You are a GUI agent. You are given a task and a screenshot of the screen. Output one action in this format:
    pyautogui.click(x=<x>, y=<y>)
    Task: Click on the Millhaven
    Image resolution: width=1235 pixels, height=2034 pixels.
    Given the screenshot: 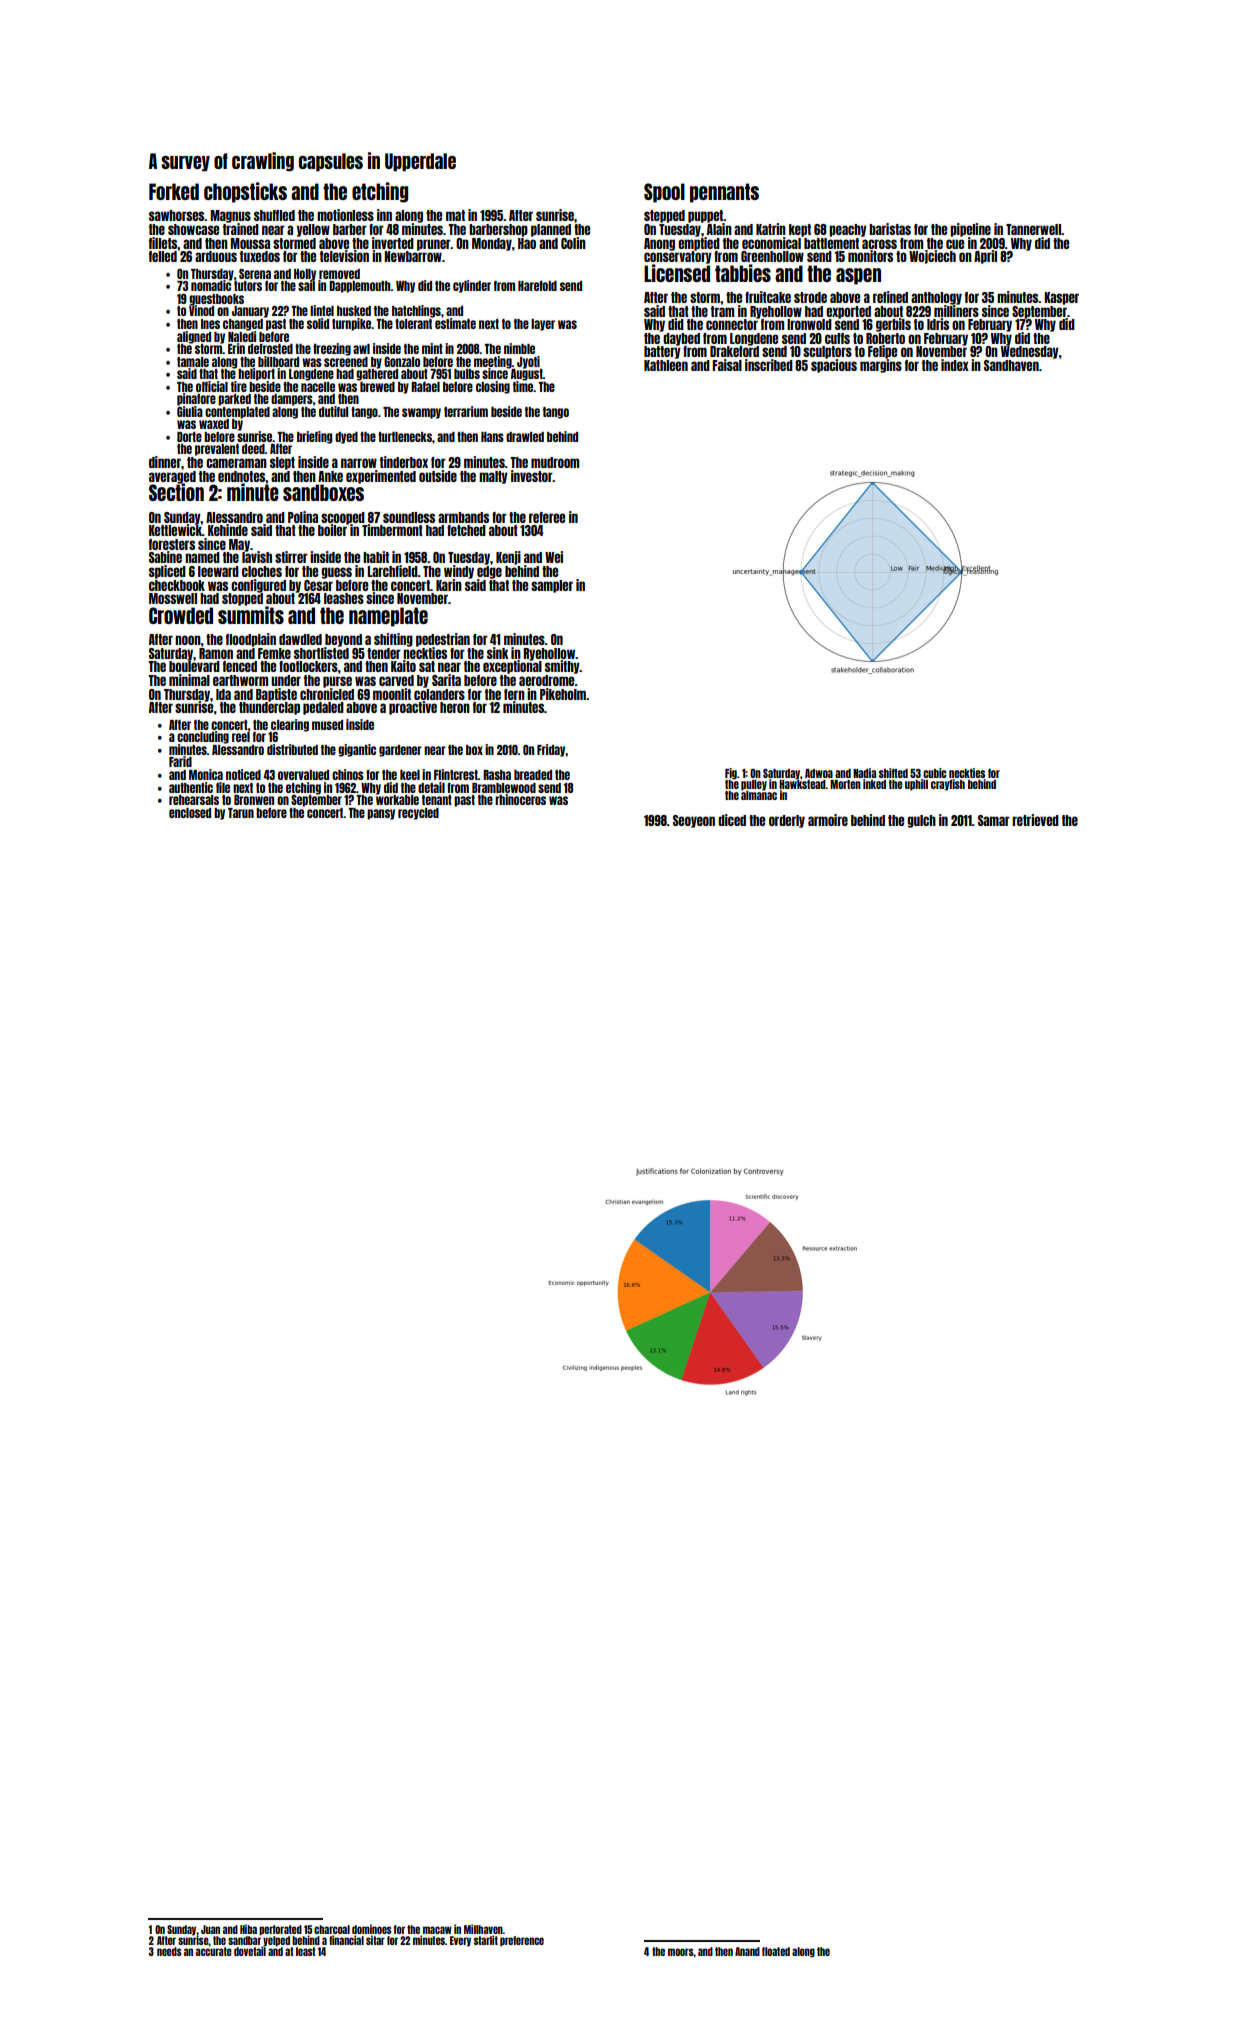 What is the action you would take?
    pyautogui.click(x=483, y=1929)
